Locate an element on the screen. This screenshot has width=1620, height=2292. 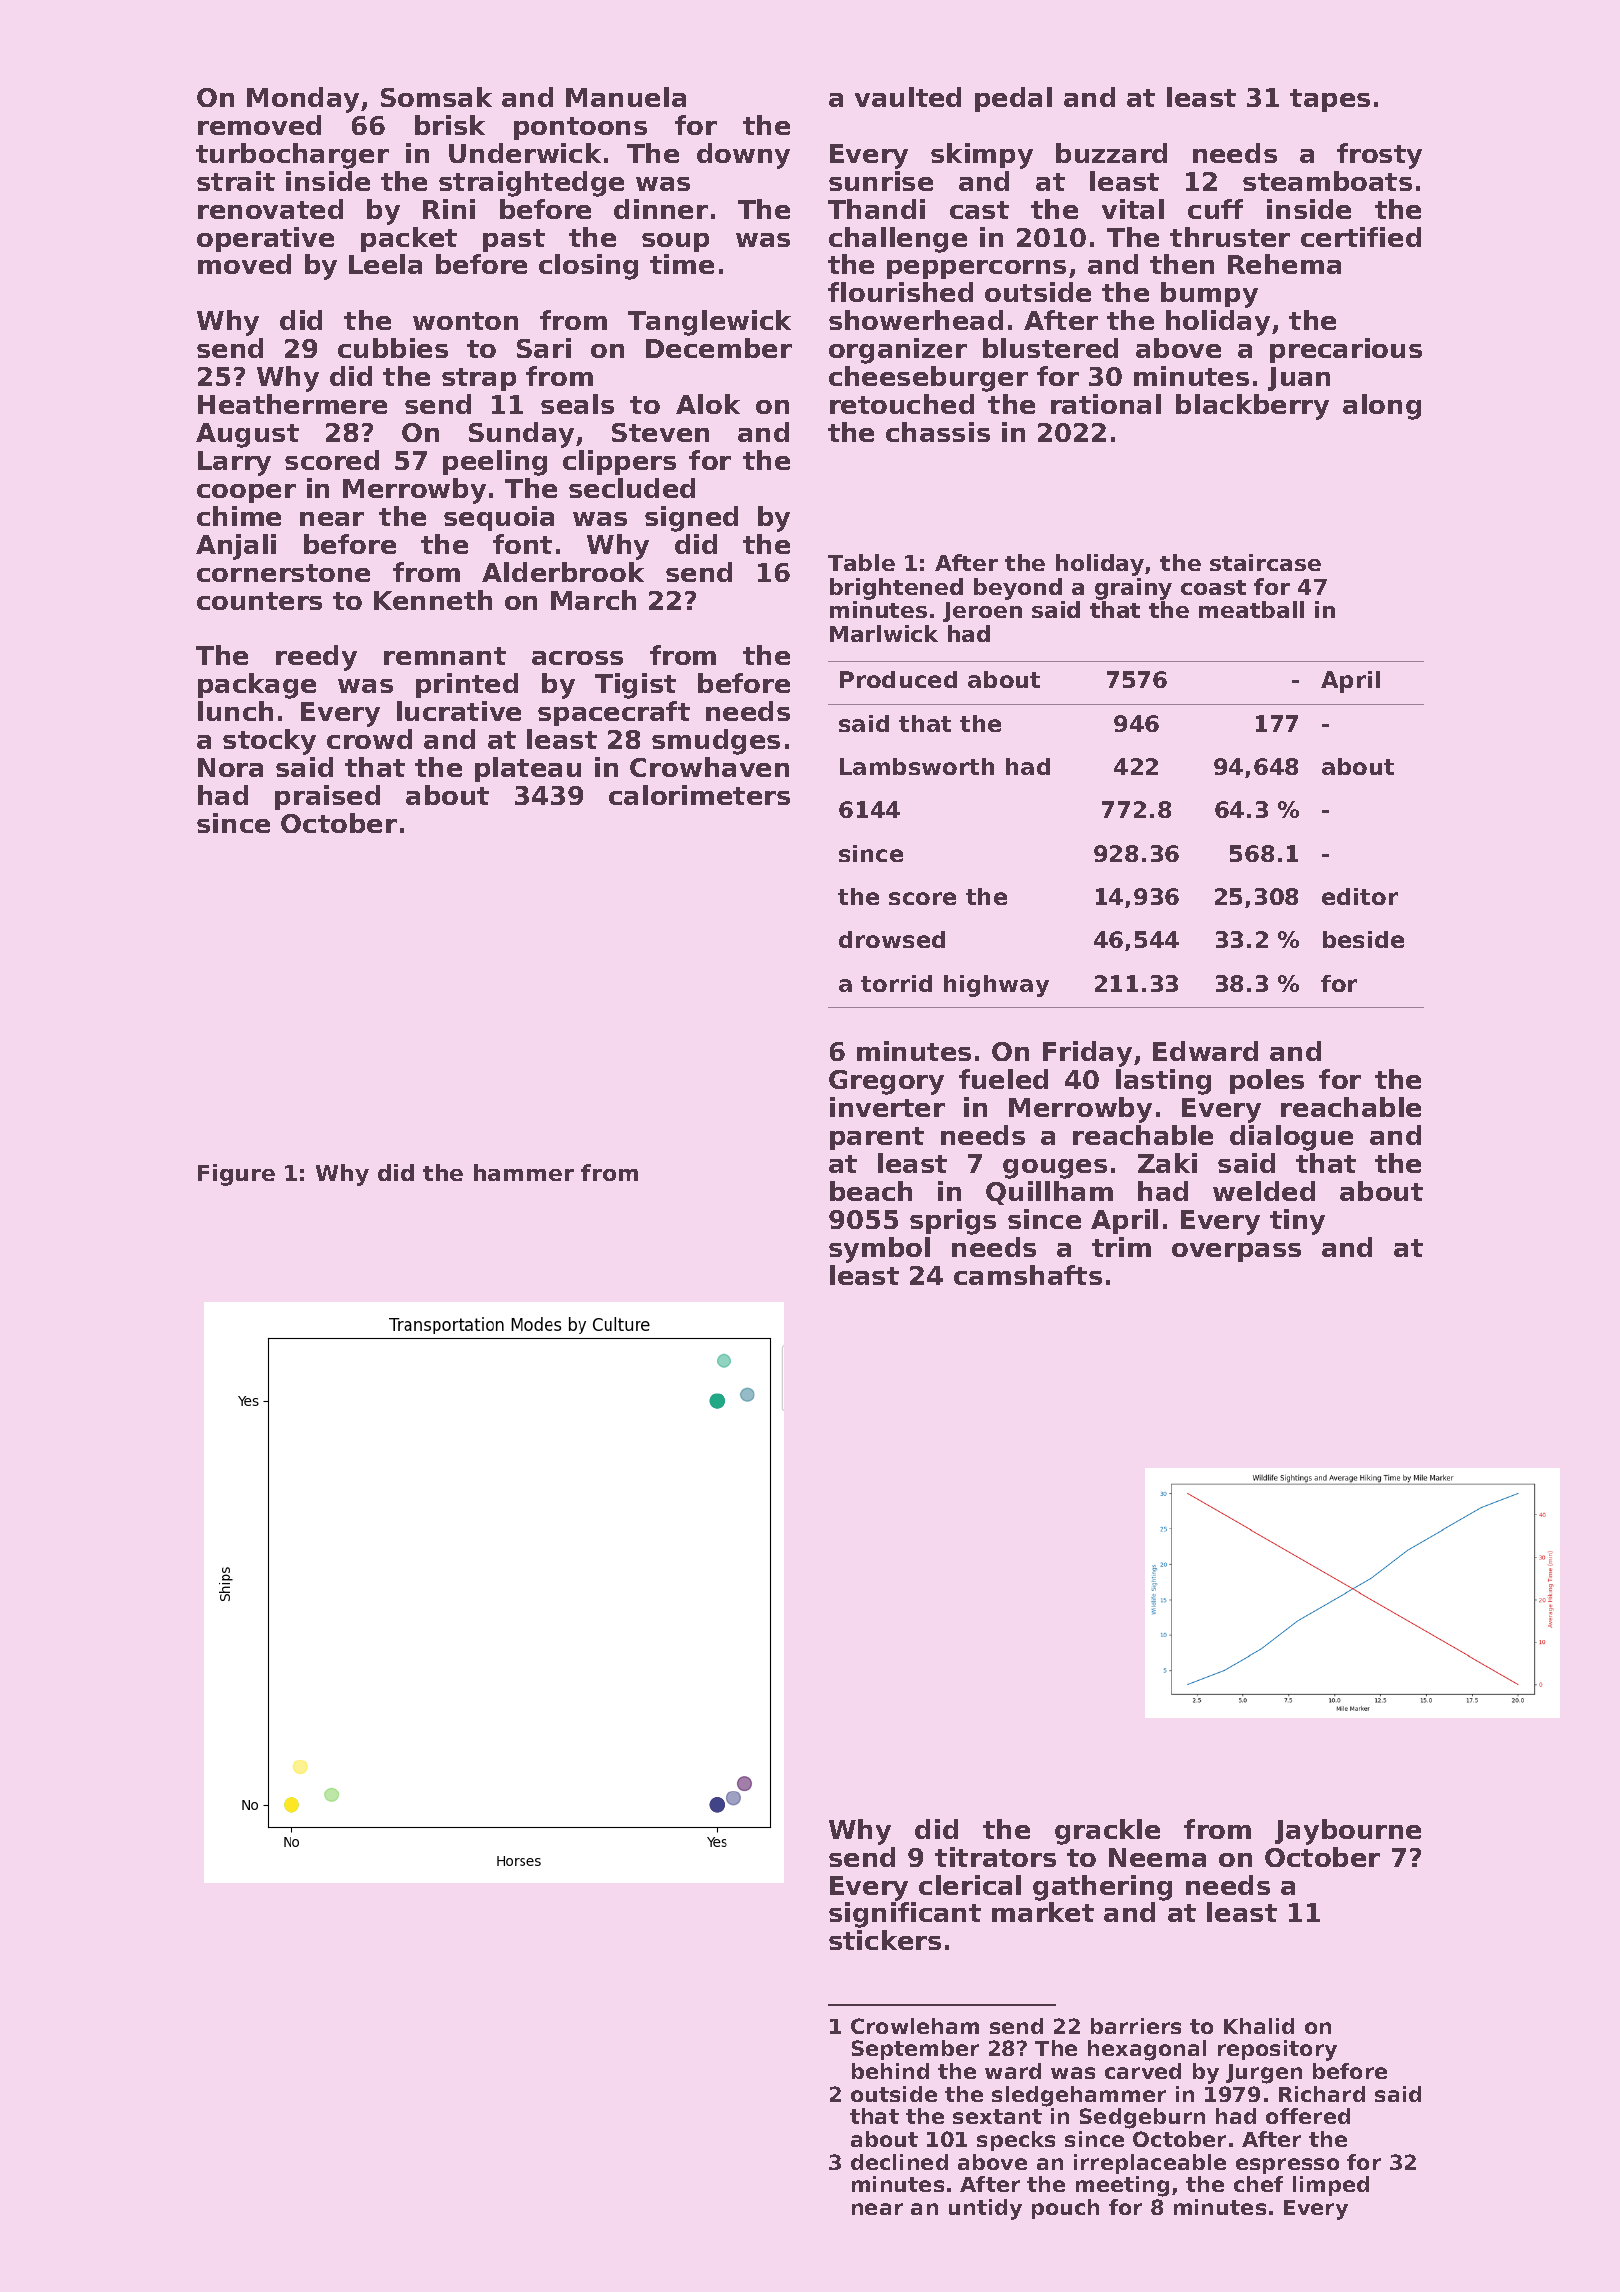
behind is located at coordinates (890, 2071).
